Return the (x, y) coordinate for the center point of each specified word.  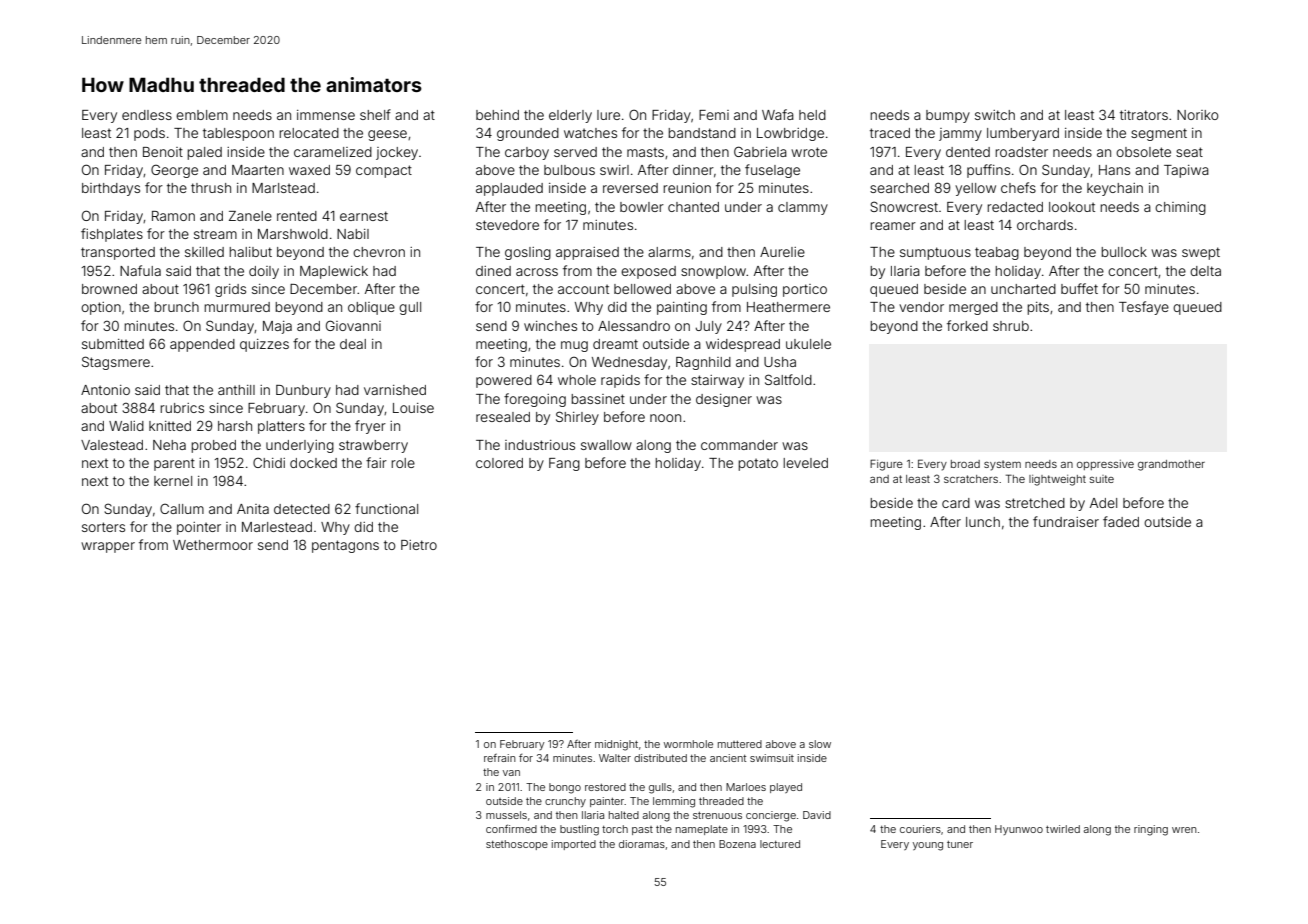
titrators (1144, 115)
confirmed (511, 828)
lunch (983, 522)
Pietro (419, 545)
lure (608, 115)
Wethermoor (213, 545)
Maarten (258, 170)
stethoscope (517, 845)
